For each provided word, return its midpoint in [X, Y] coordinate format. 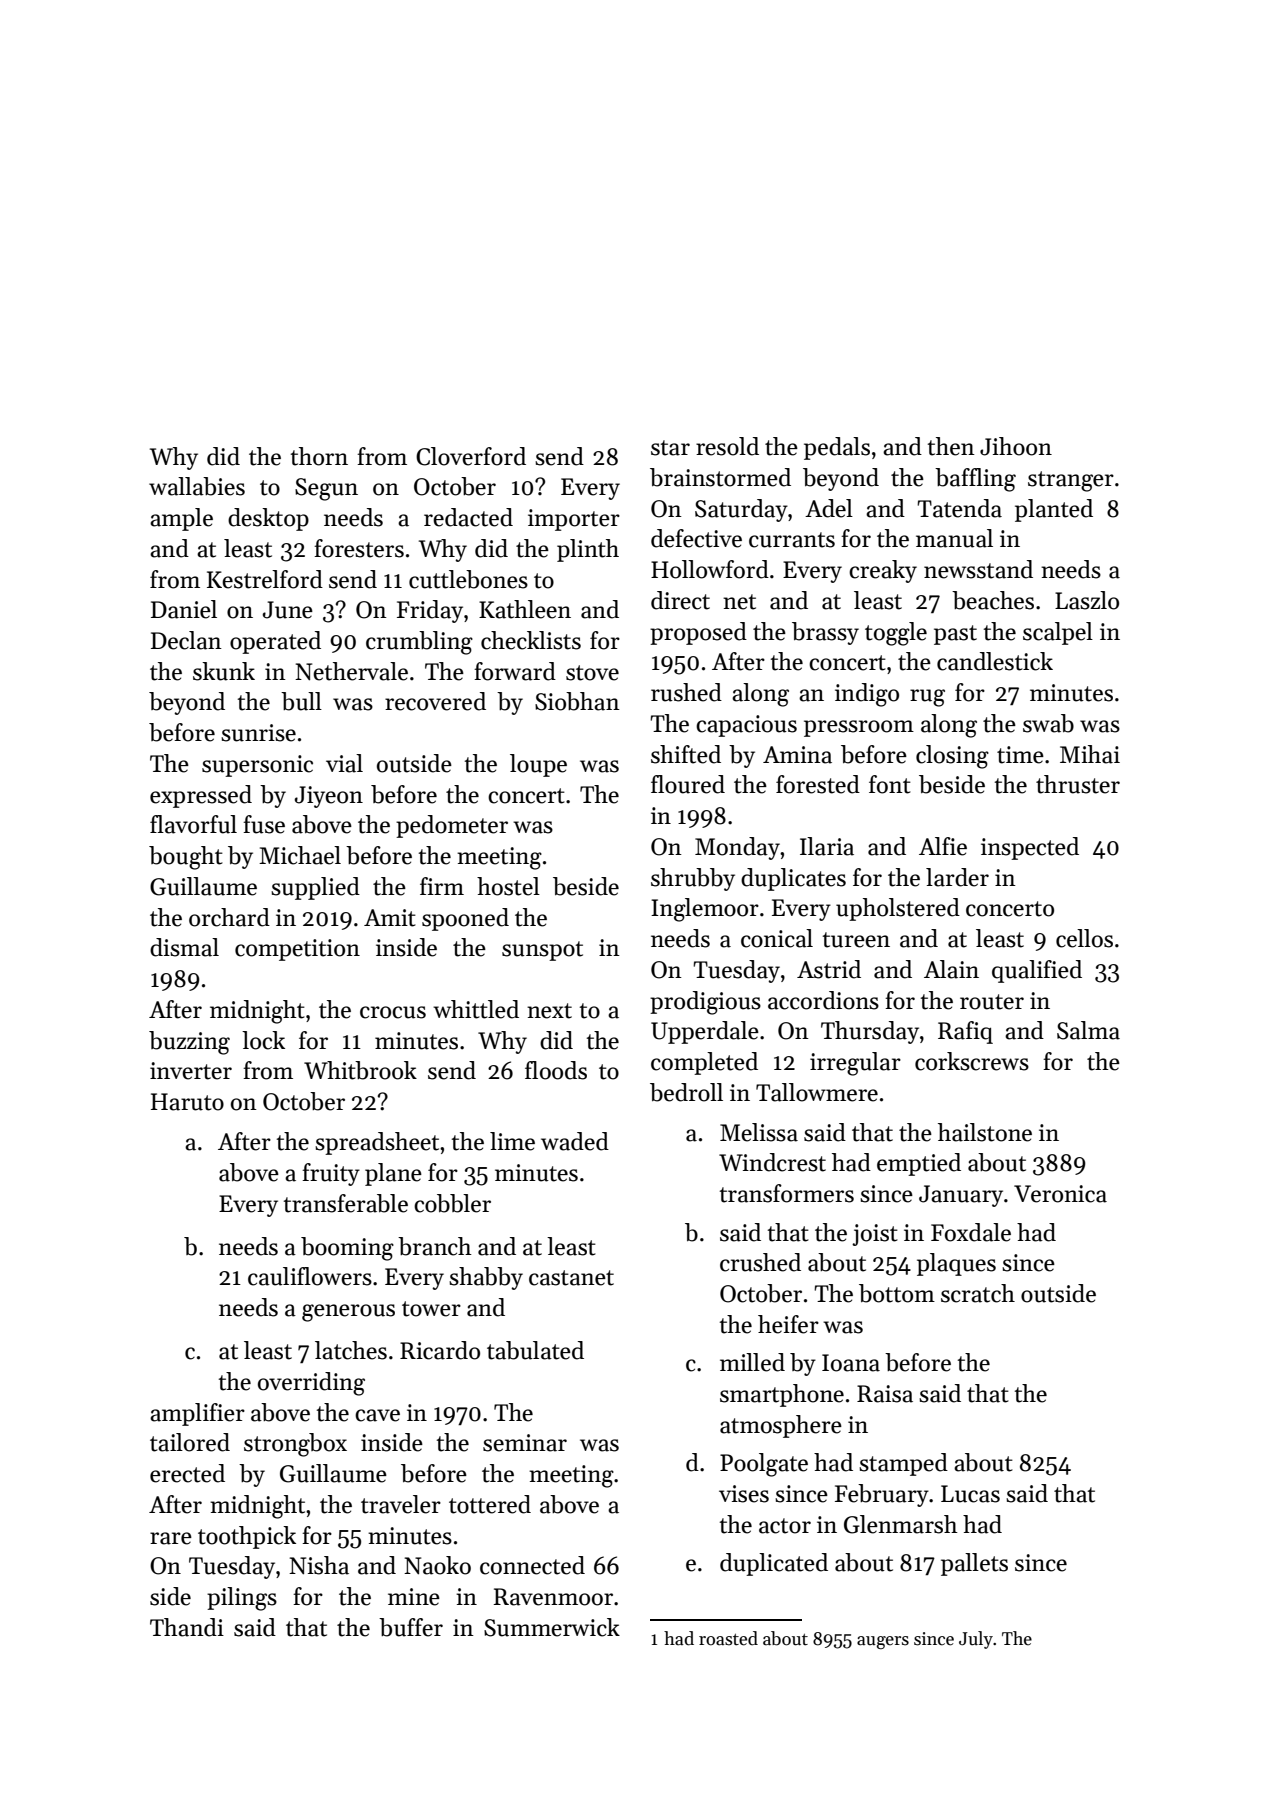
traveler [401, 1504]
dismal [184, 947]
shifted [686, 754]
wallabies [197, 486]
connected [532, 1565]
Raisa [885, 1394]
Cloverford [471, 456]
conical [777, 938]
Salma [1088, 1030]
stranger [1071, 481]
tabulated [535, 1350]
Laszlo [1087, 600]
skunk [224, 671]
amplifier [197, 1414]
